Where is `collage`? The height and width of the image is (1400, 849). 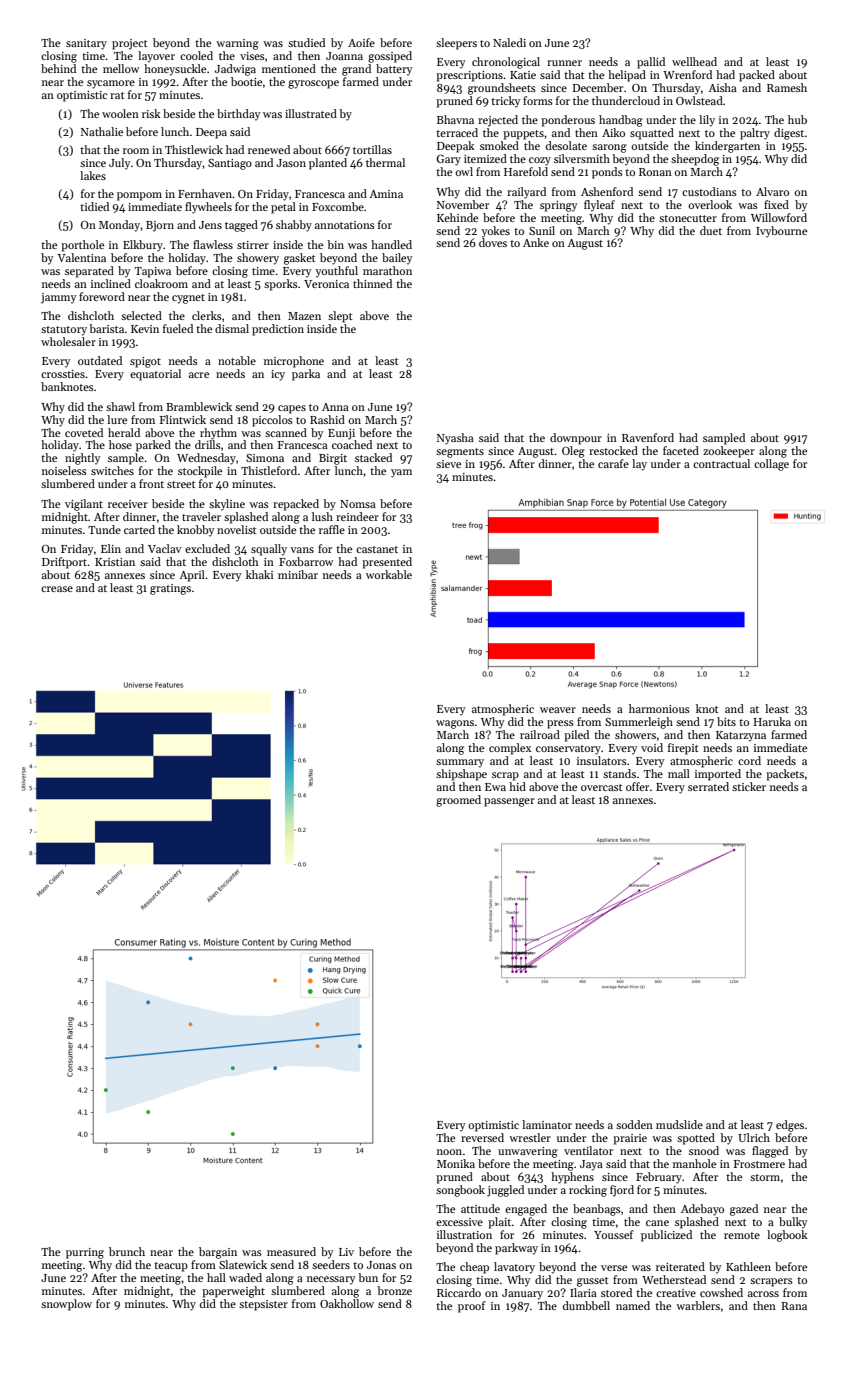 collage is located at coordinates (771, 465).
